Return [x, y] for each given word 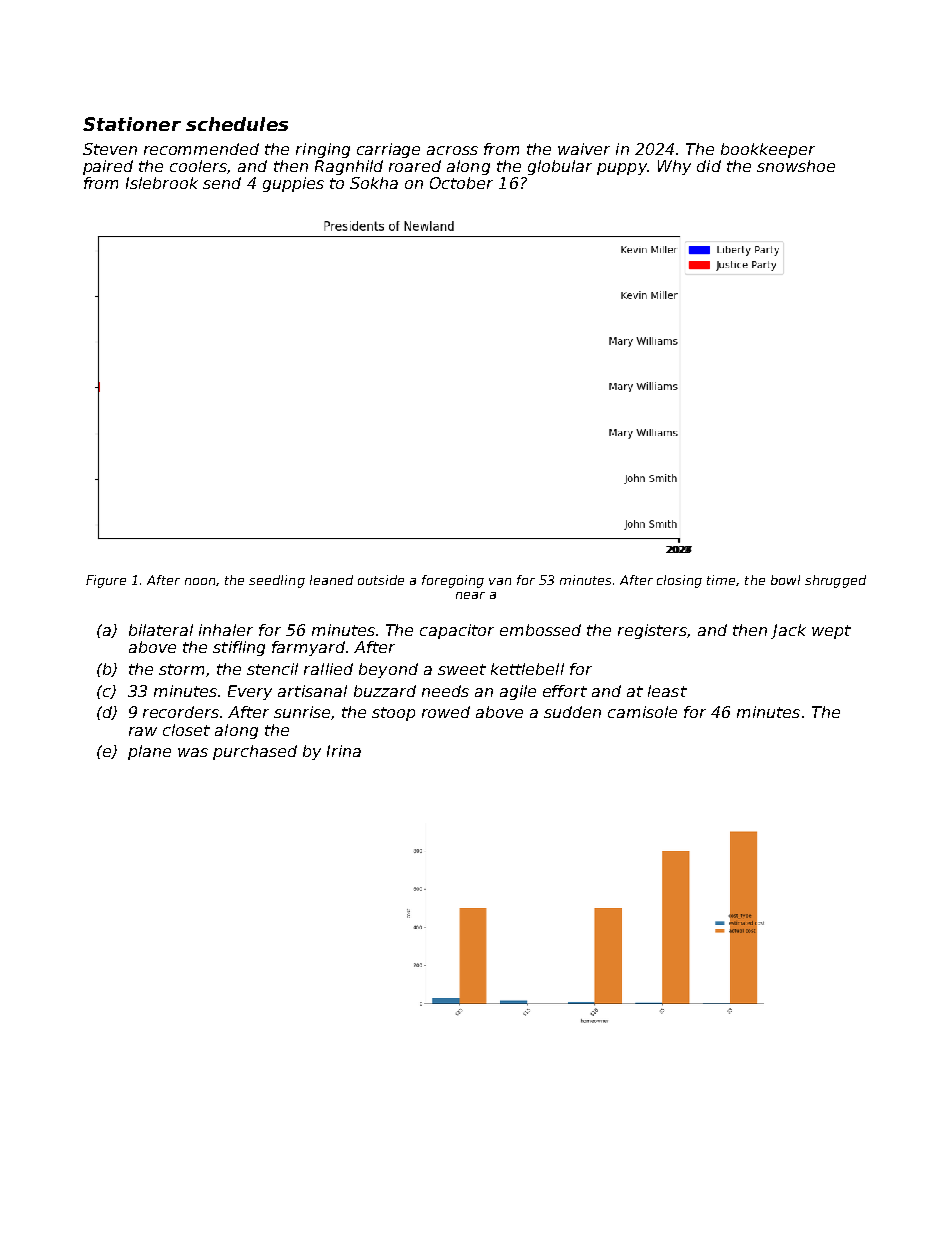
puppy [622, 169]
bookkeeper [768, 150]
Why [674, 167]
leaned [331, 580]
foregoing [453, 581]
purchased [255, 752]
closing [679, 581]
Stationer [132, 124]
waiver [584, 149]
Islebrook [162, 183]
